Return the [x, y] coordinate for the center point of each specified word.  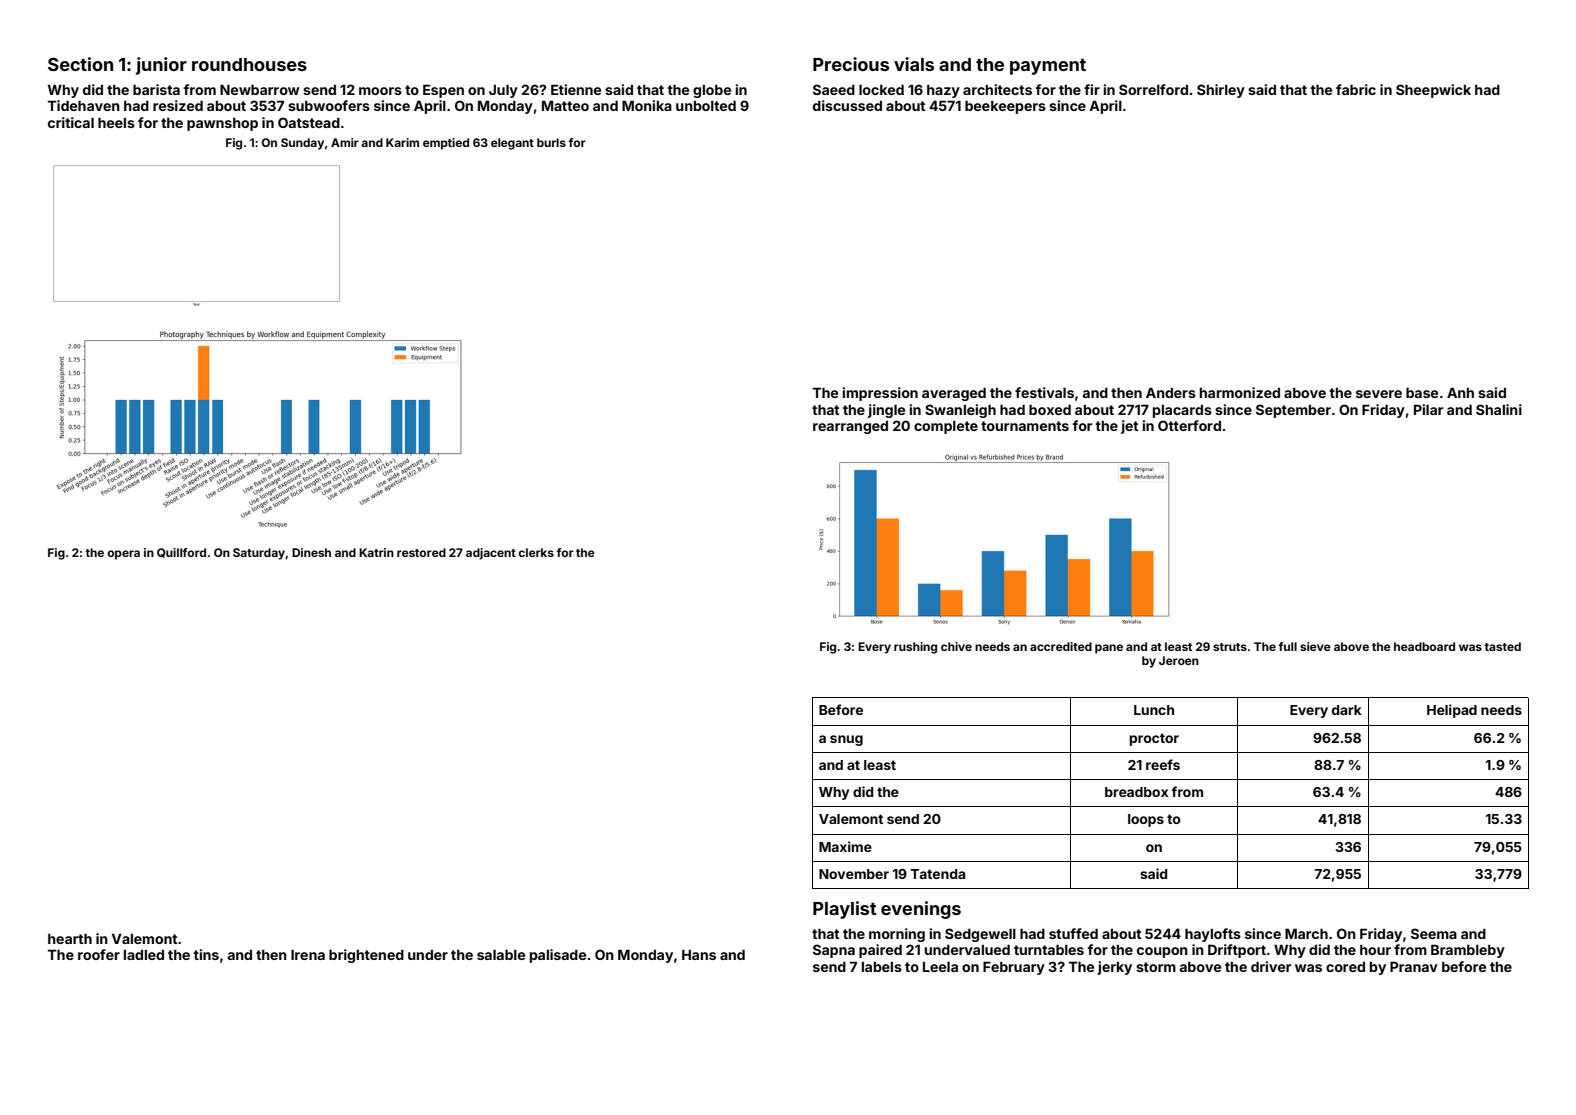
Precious [851, 64]
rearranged [850, 427]
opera [123, 555]
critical [71, 122]
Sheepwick [1433, 91]
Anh [1460, 393]
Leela [940, 967]
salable [501, 955]
